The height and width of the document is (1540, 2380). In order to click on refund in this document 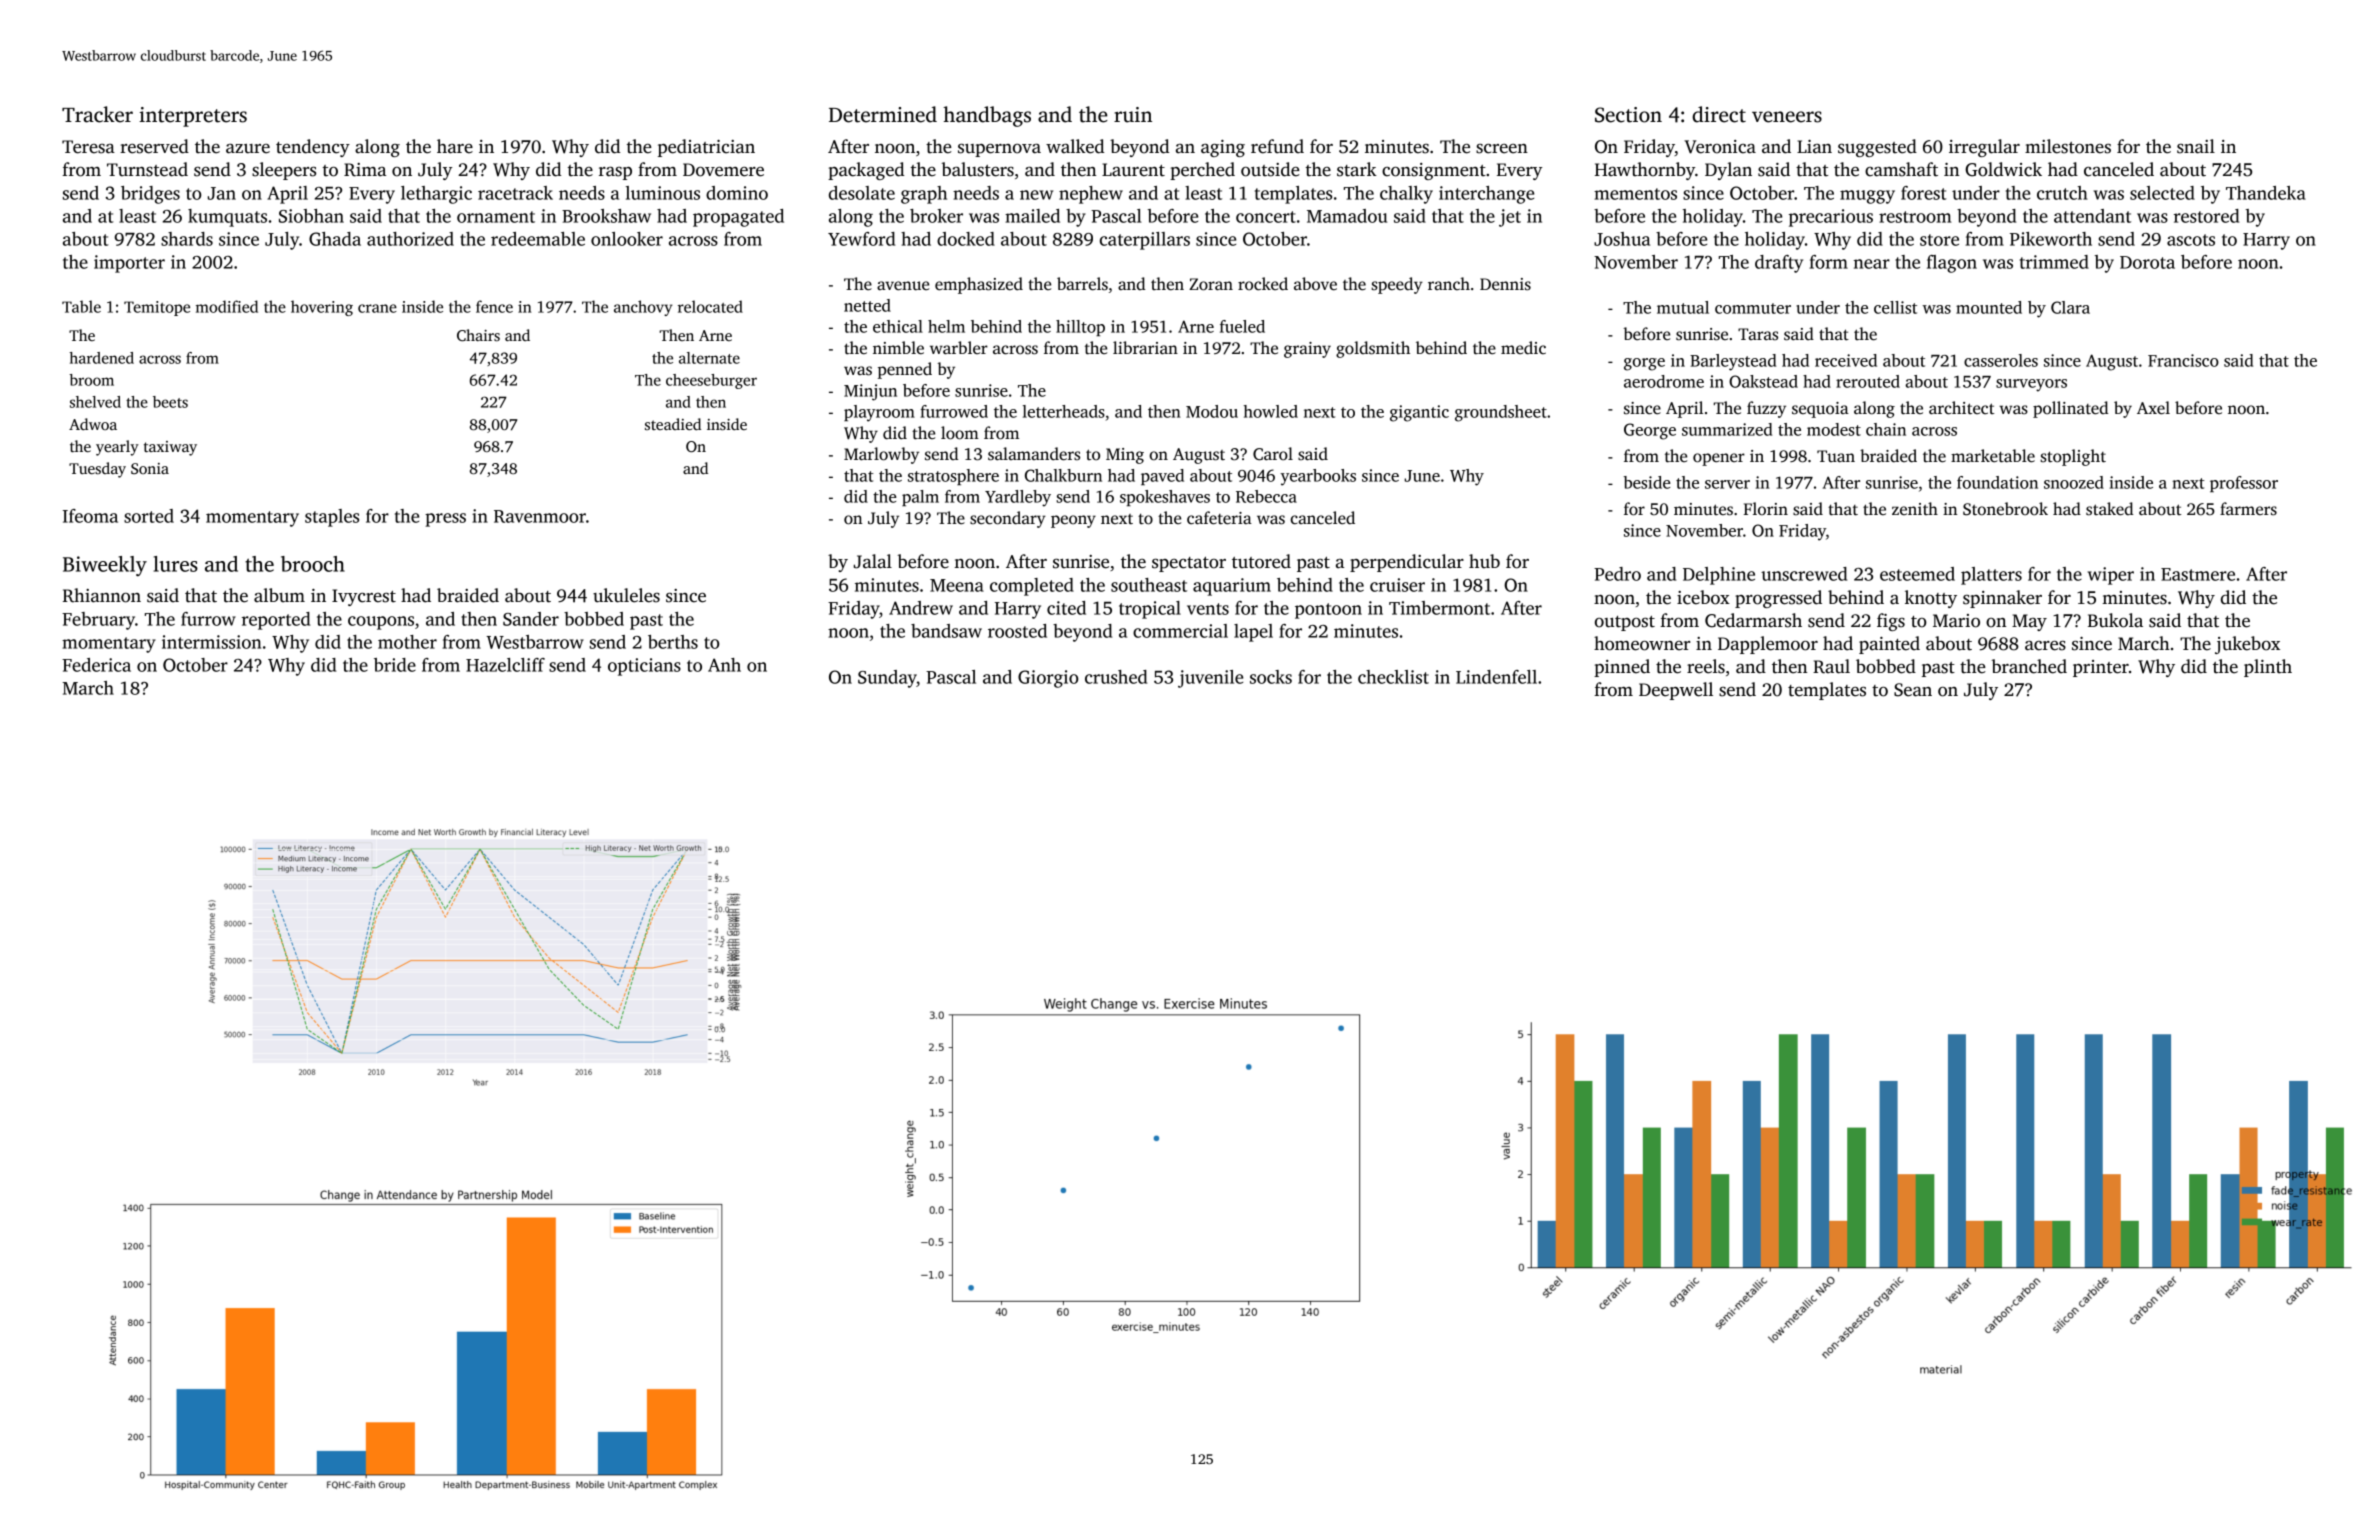, I will do `click(1277, 146)`.
